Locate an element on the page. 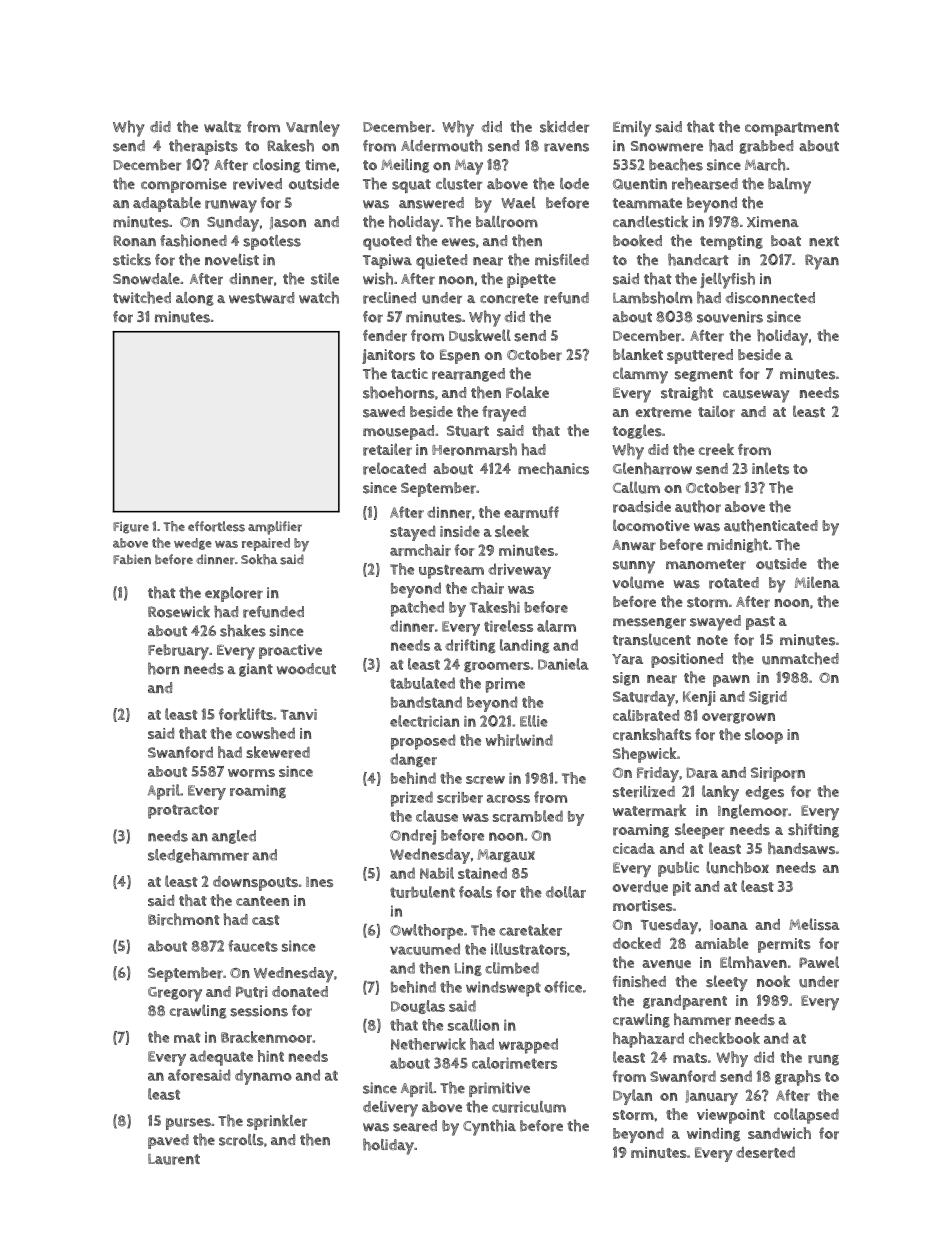 The height and width of the page is (1233, 952). February is located at coordinates (178, 652).
